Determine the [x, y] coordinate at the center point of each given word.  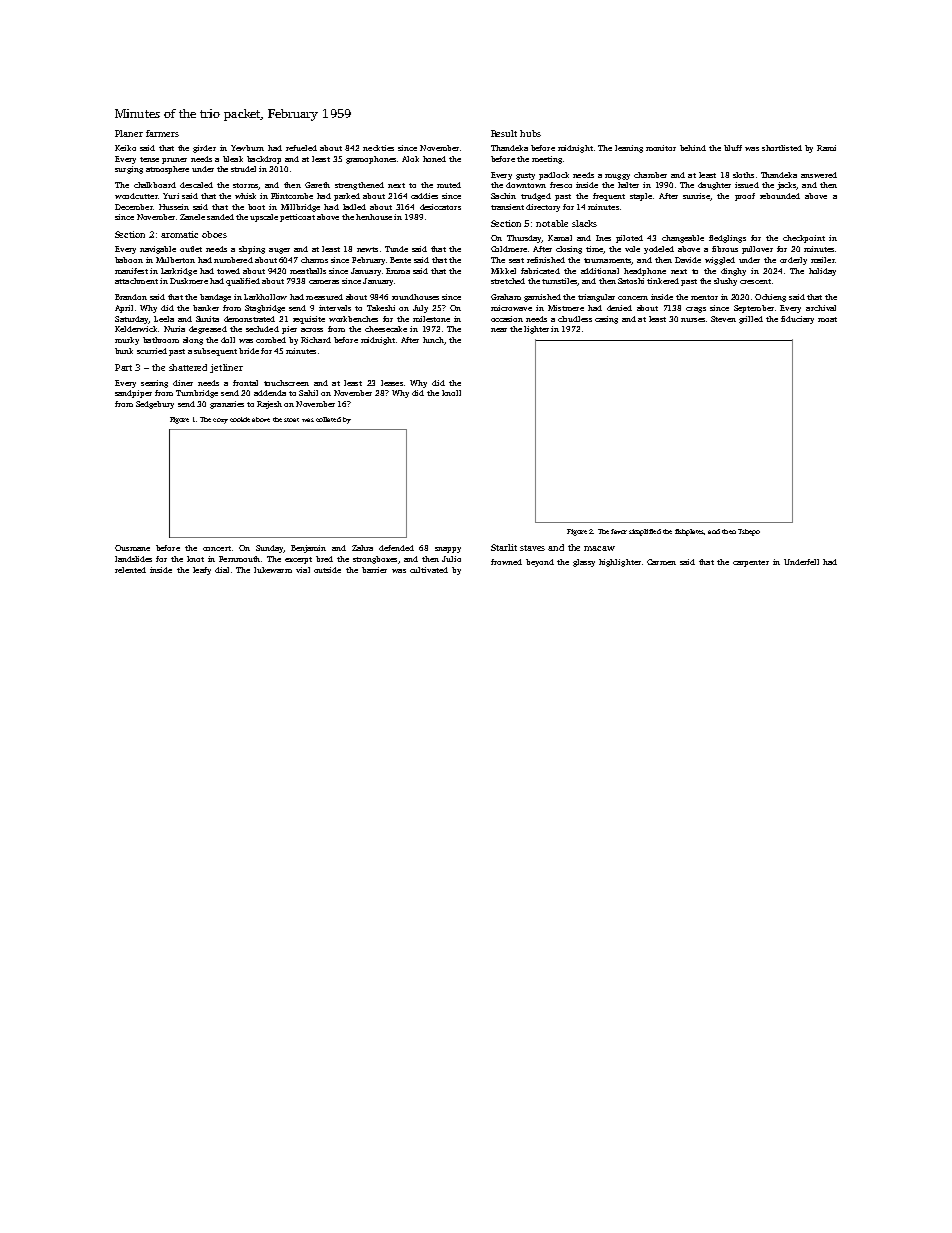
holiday [822, 272]
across [312, 330]
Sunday [269, 549]
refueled [301, 148]
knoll [451, 393]
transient [507, 207]
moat [827, 319]
